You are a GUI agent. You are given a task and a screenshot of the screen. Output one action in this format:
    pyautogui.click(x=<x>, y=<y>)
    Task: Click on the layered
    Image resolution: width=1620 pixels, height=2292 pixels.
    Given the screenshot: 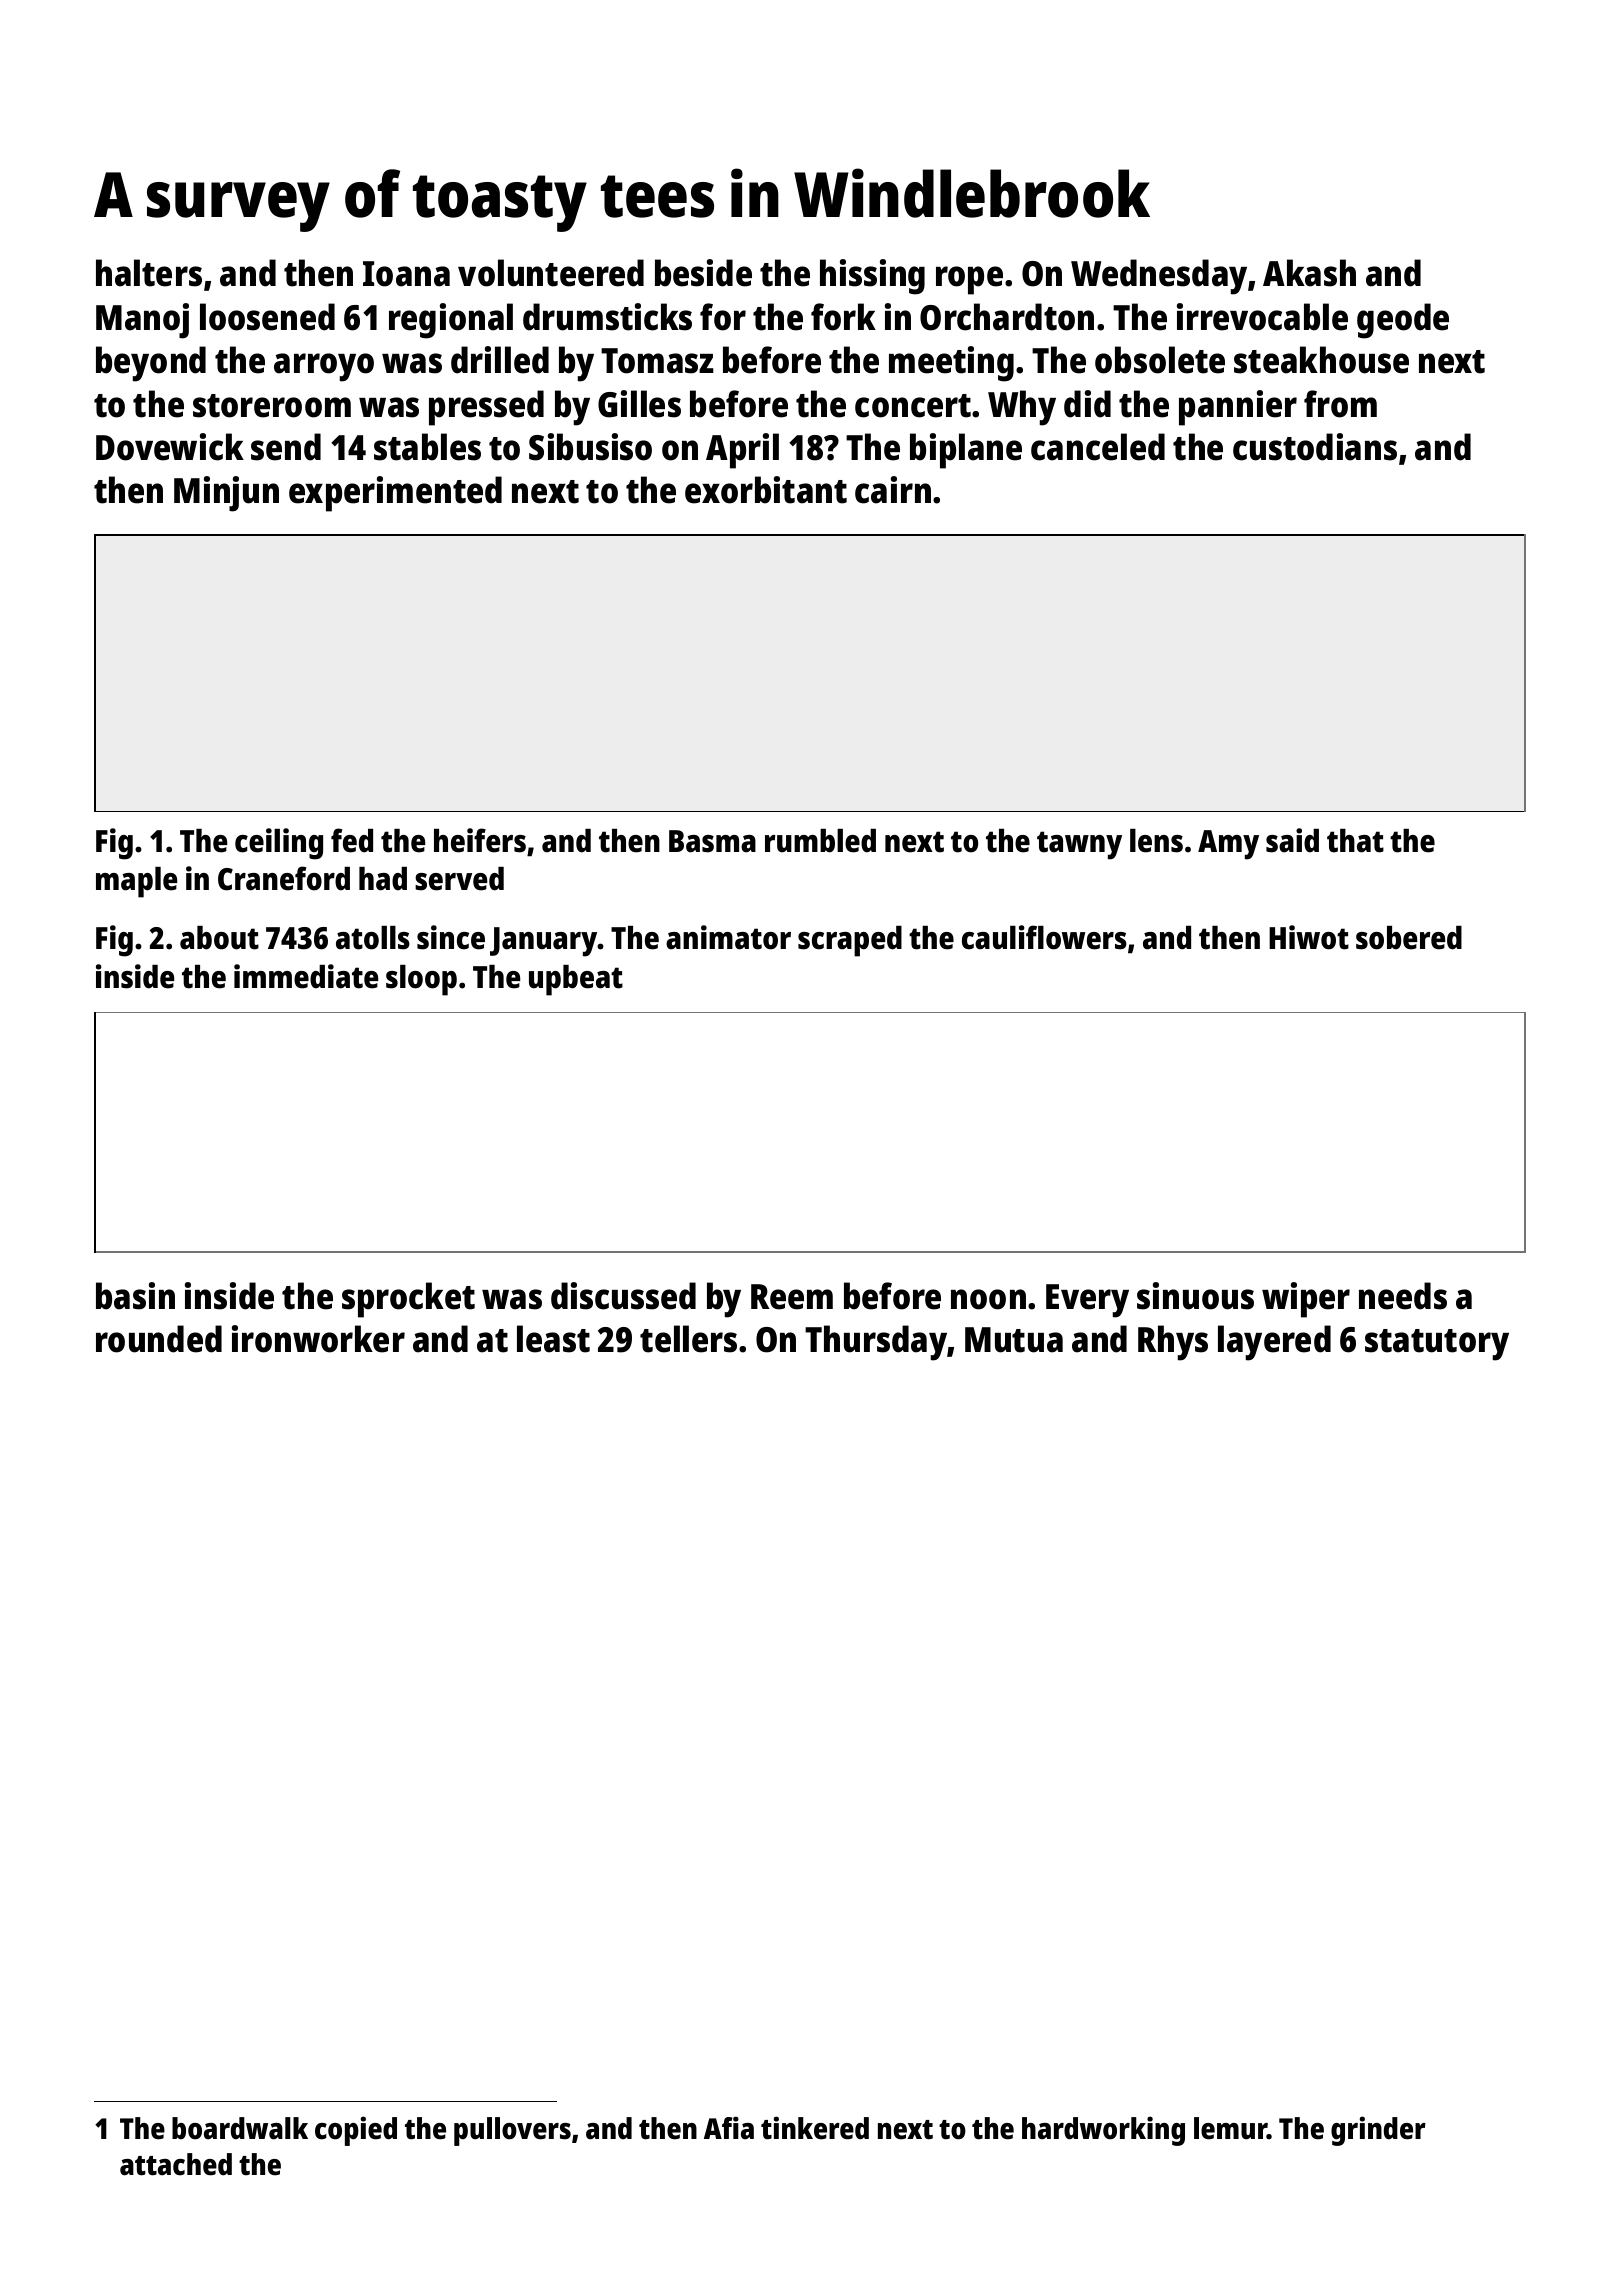 What is the action you would take?
    pyautogui.click(x=1274, y=1343)
